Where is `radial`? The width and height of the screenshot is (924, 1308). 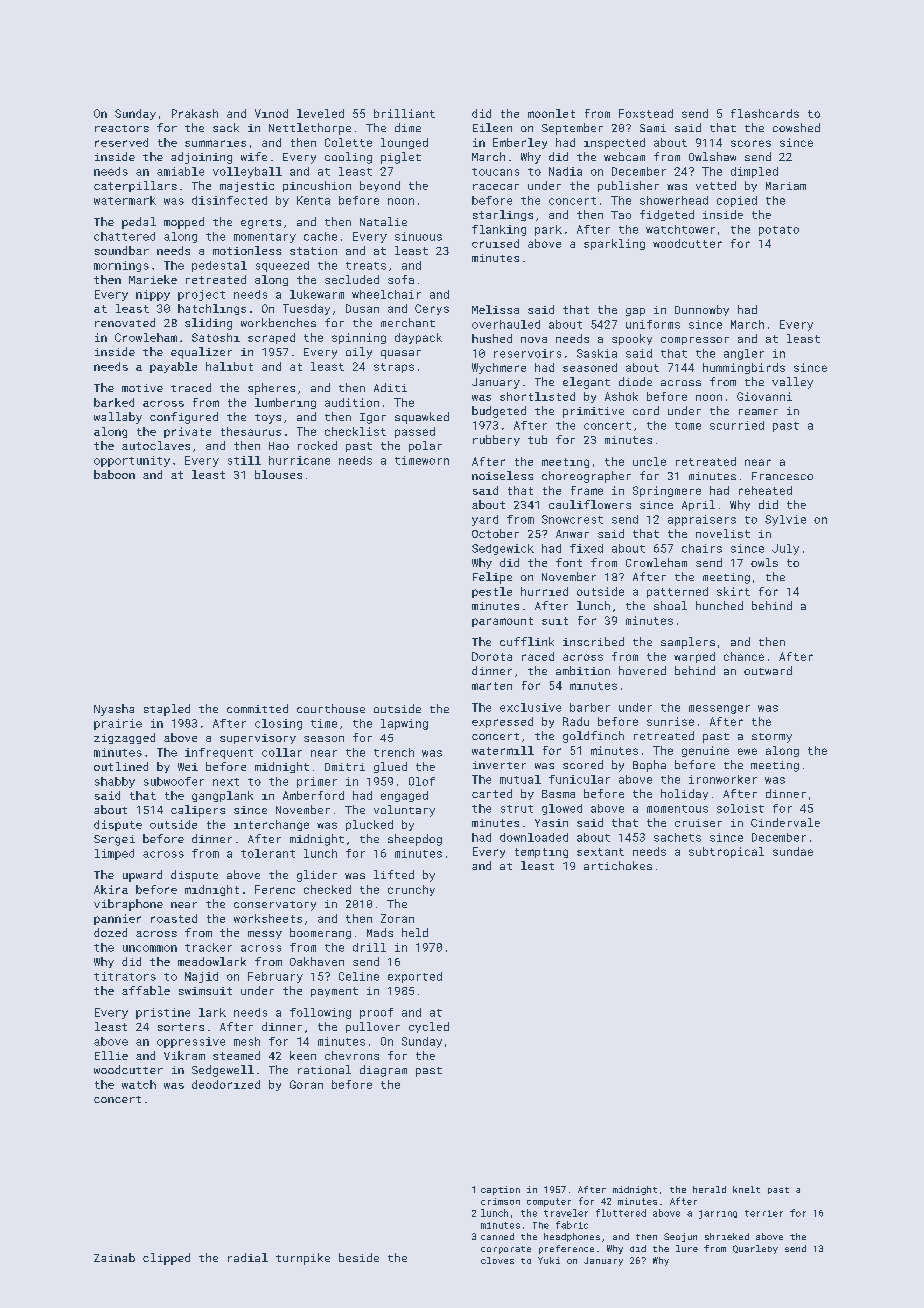
radial is located at coordinates (248, 1257).
